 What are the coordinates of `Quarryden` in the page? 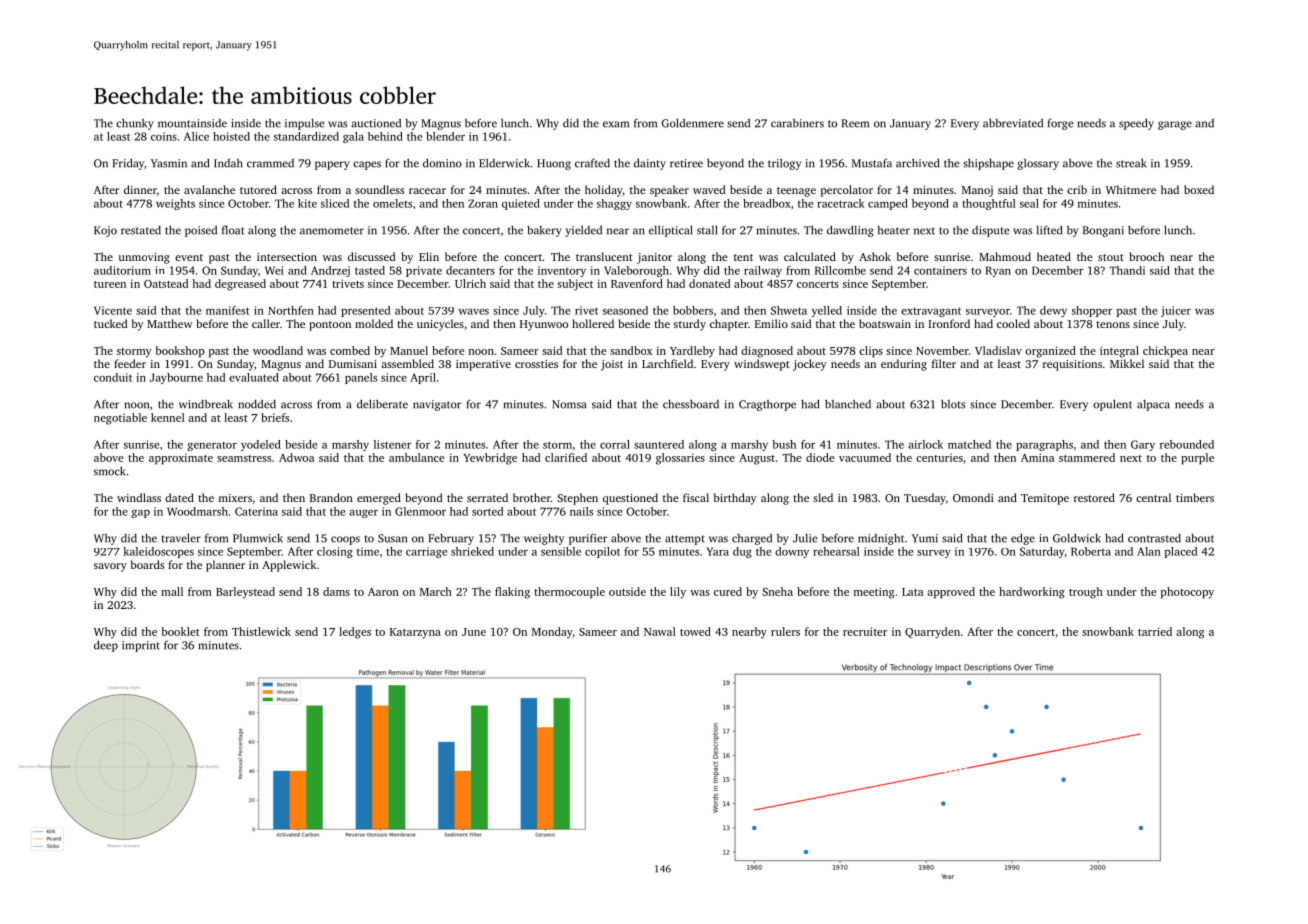 It's located at (932, 633).
